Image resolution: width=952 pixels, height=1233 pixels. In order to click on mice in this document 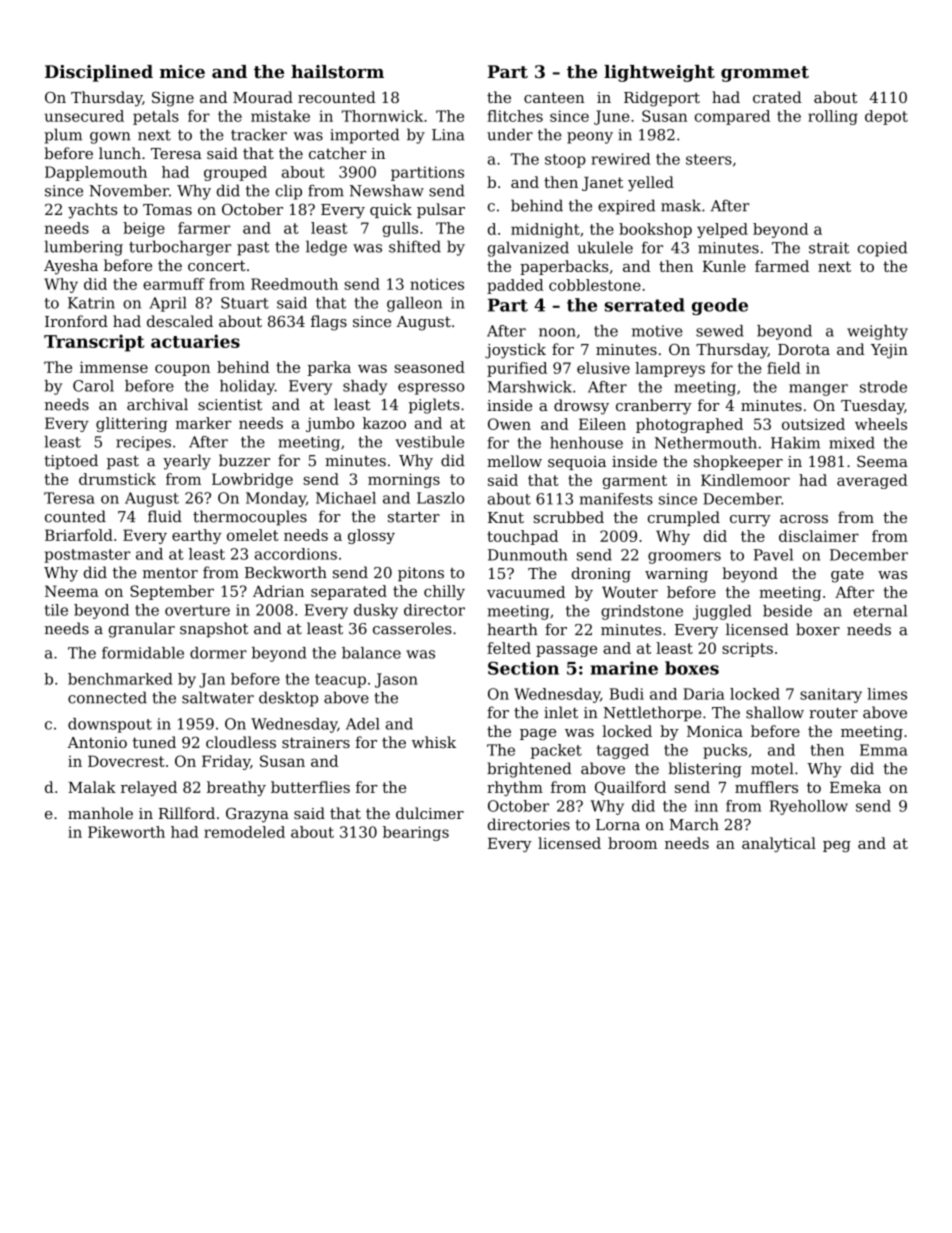, I will do `click(182, 71)`.
